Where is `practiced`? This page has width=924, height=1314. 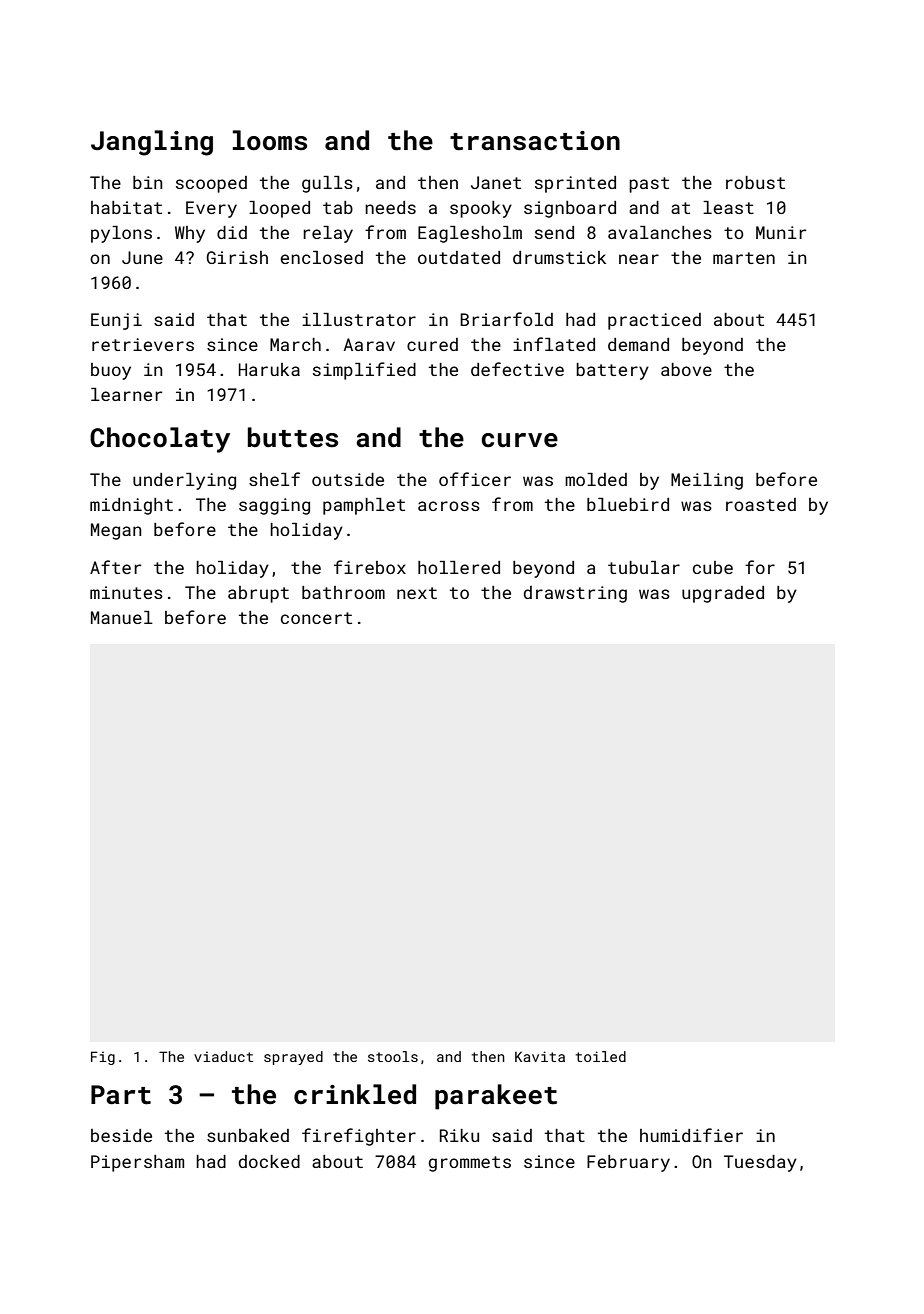 practiced is located at coordinates (654, 321).
